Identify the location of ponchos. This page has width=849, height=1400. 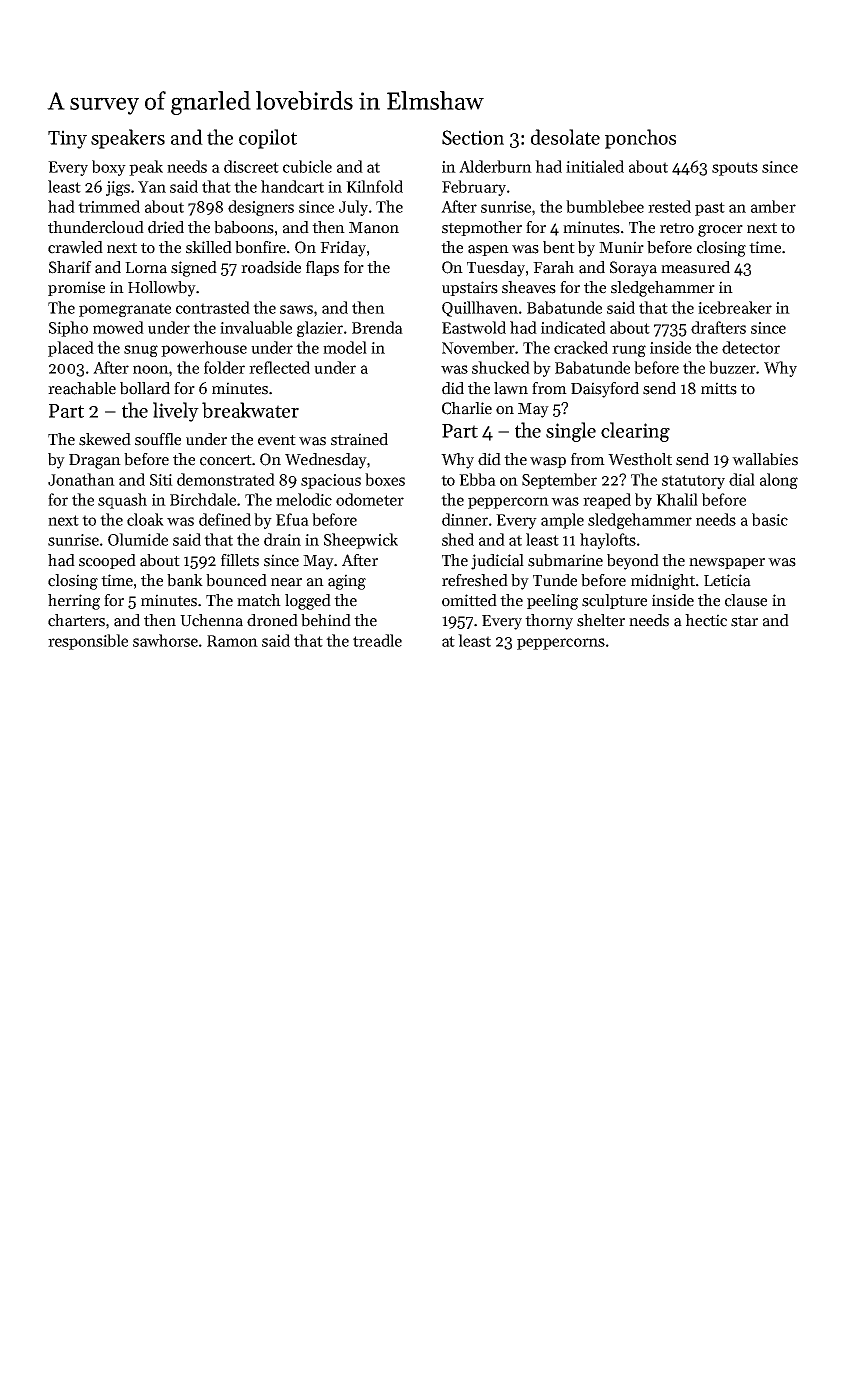
(640, 139).
